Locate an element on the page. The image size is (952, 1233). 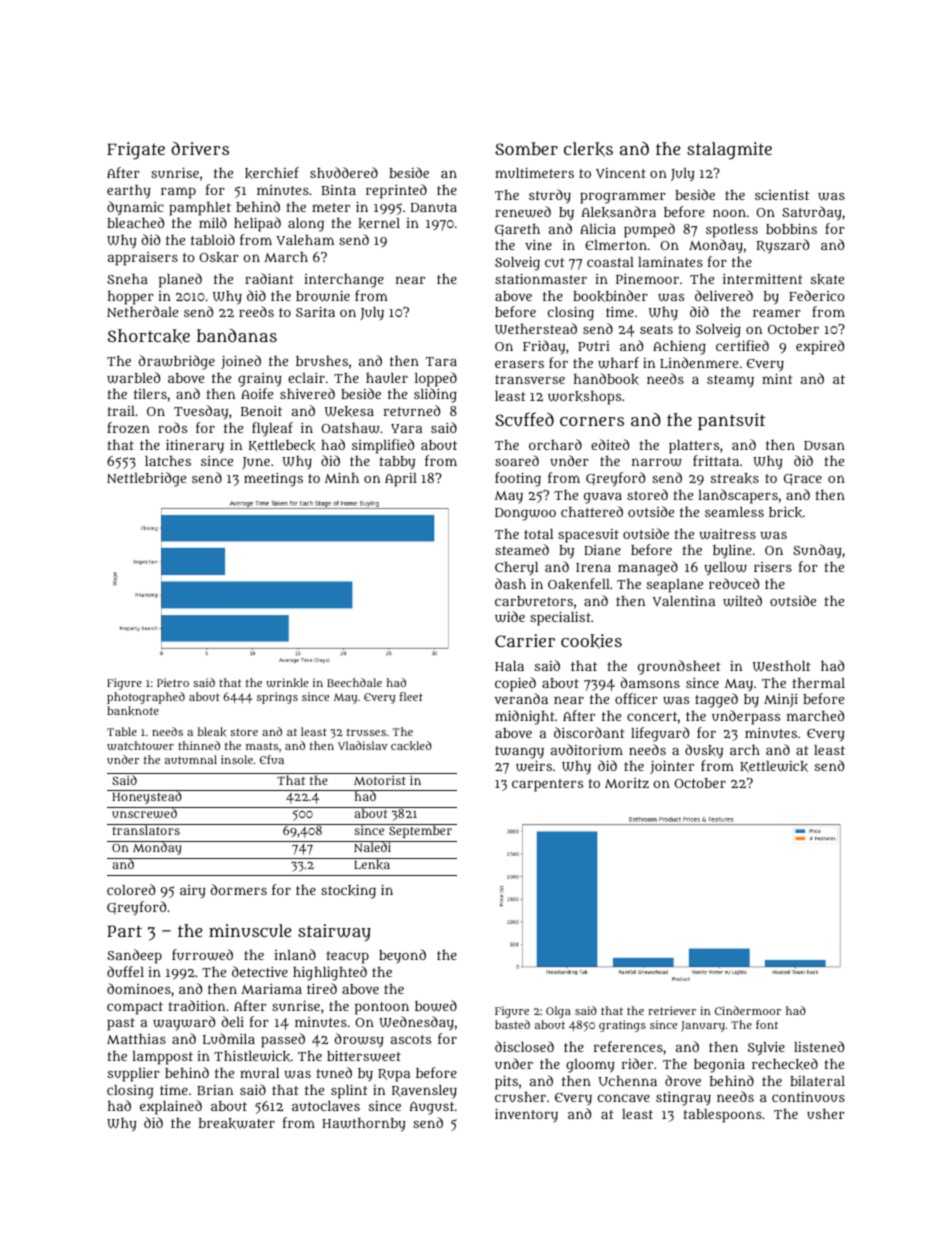
thermal is located at coordinates (818, 683).
